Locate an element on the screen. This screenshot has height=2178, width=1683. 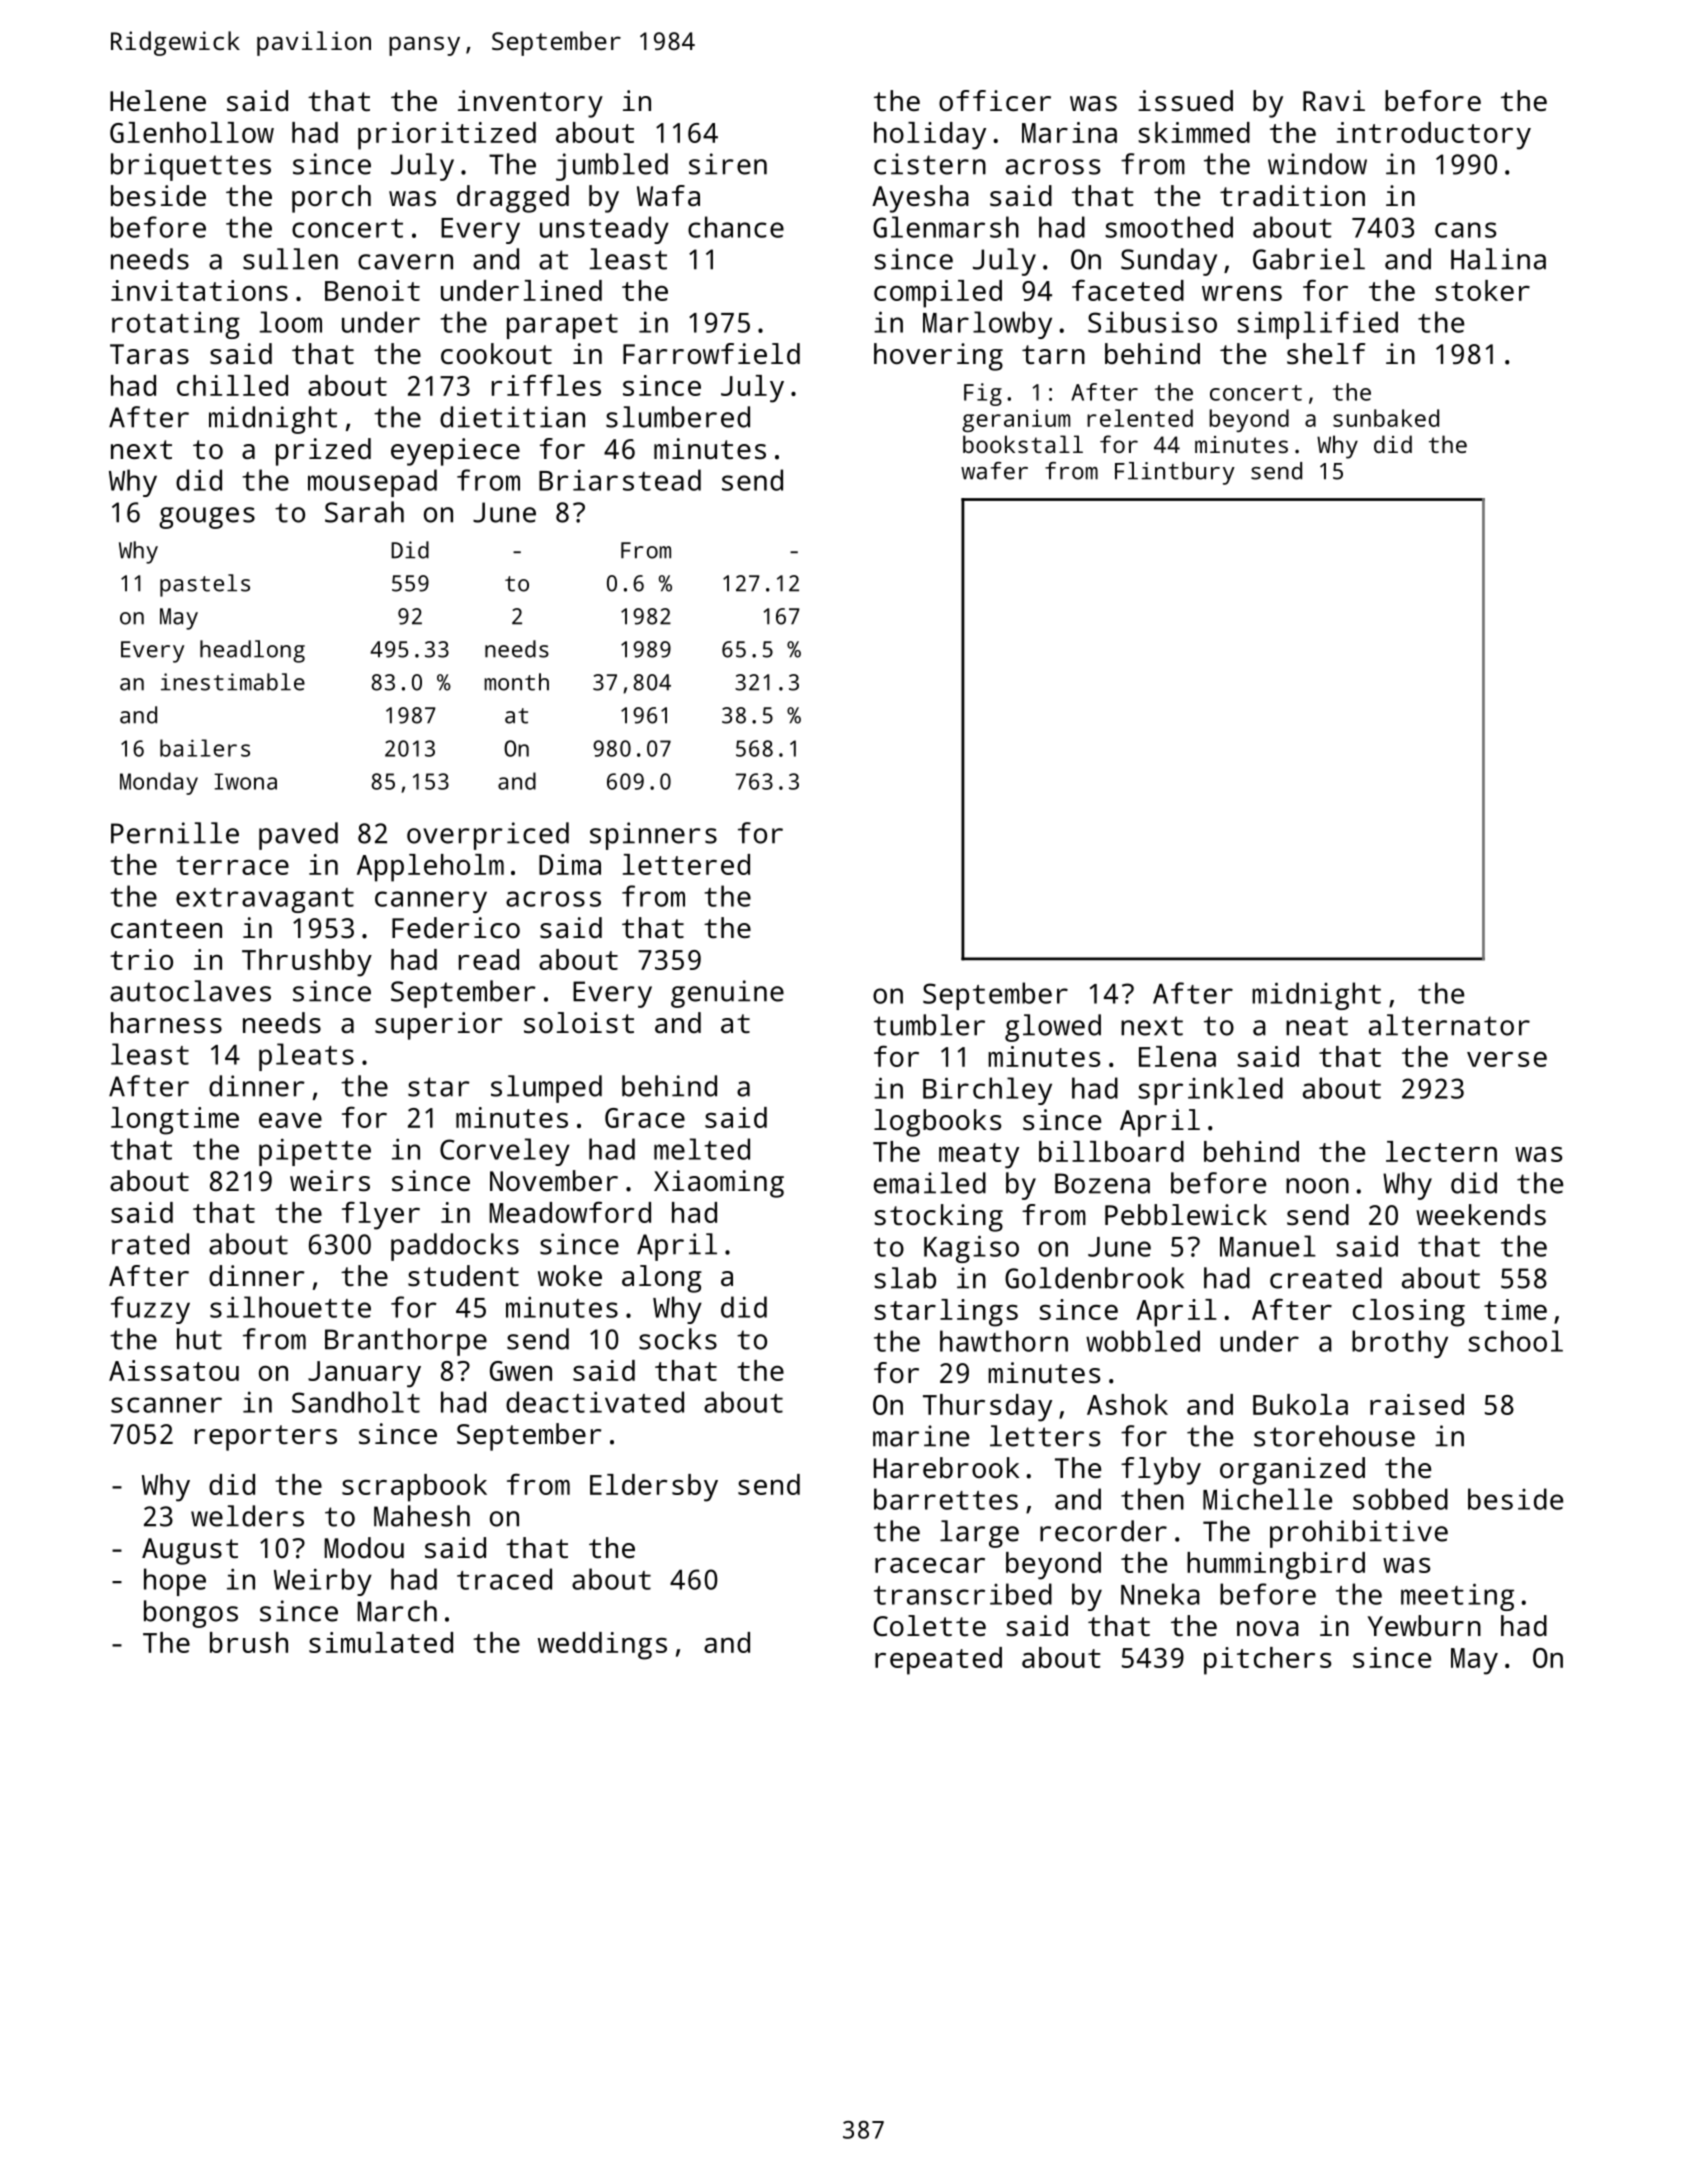
wafer is located at coordinates (994, 471).
